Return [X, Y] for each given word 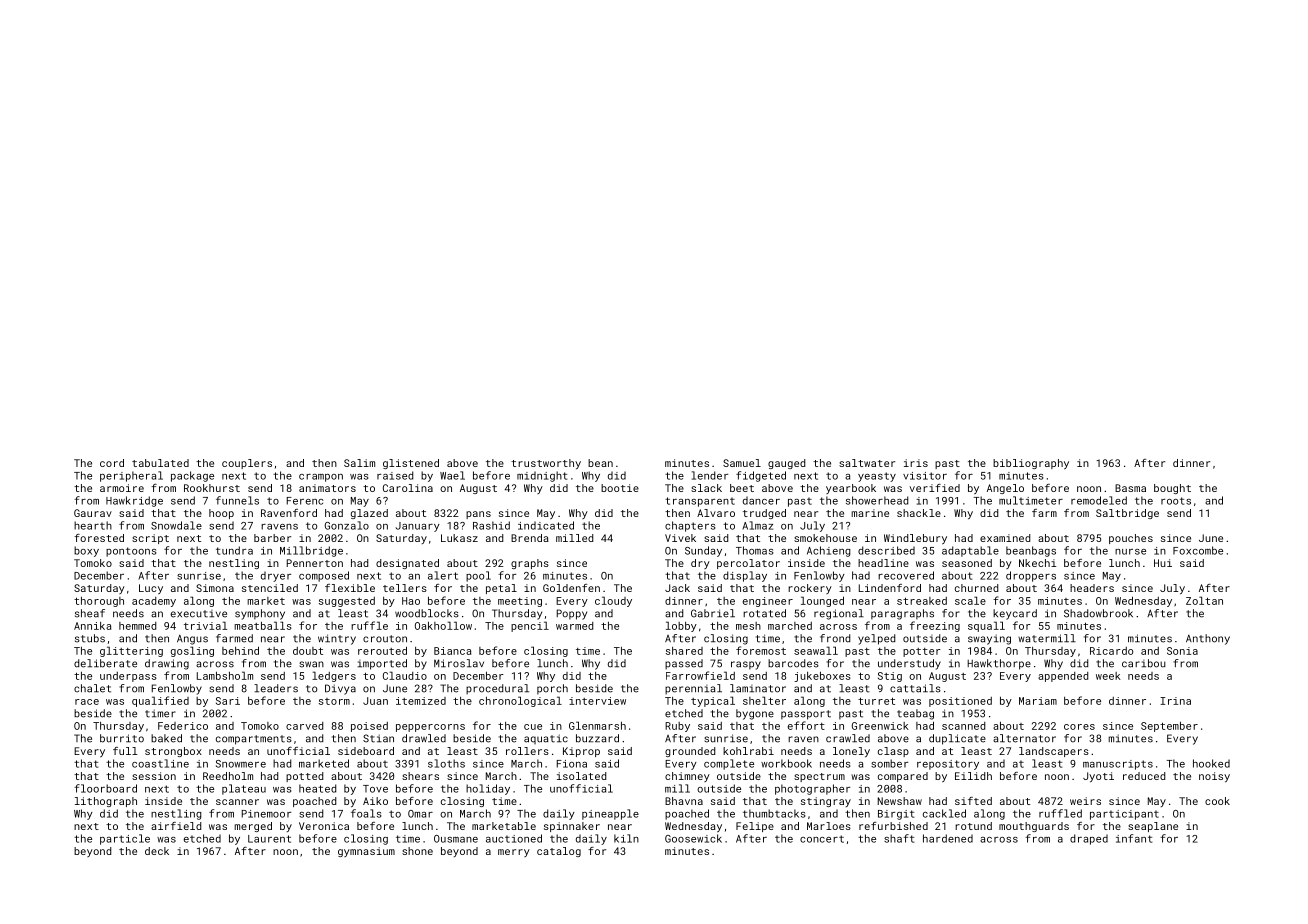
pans [478, 515]
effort [806, 725]
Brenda [530, 538]
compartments [254, 740]
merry [514, 853]
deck [157, 851]
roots [1176, 501]
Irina [1175, 701]
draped [1089, 839]
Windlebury [915, 539]
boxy [86, 551]
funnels [237, 500]
